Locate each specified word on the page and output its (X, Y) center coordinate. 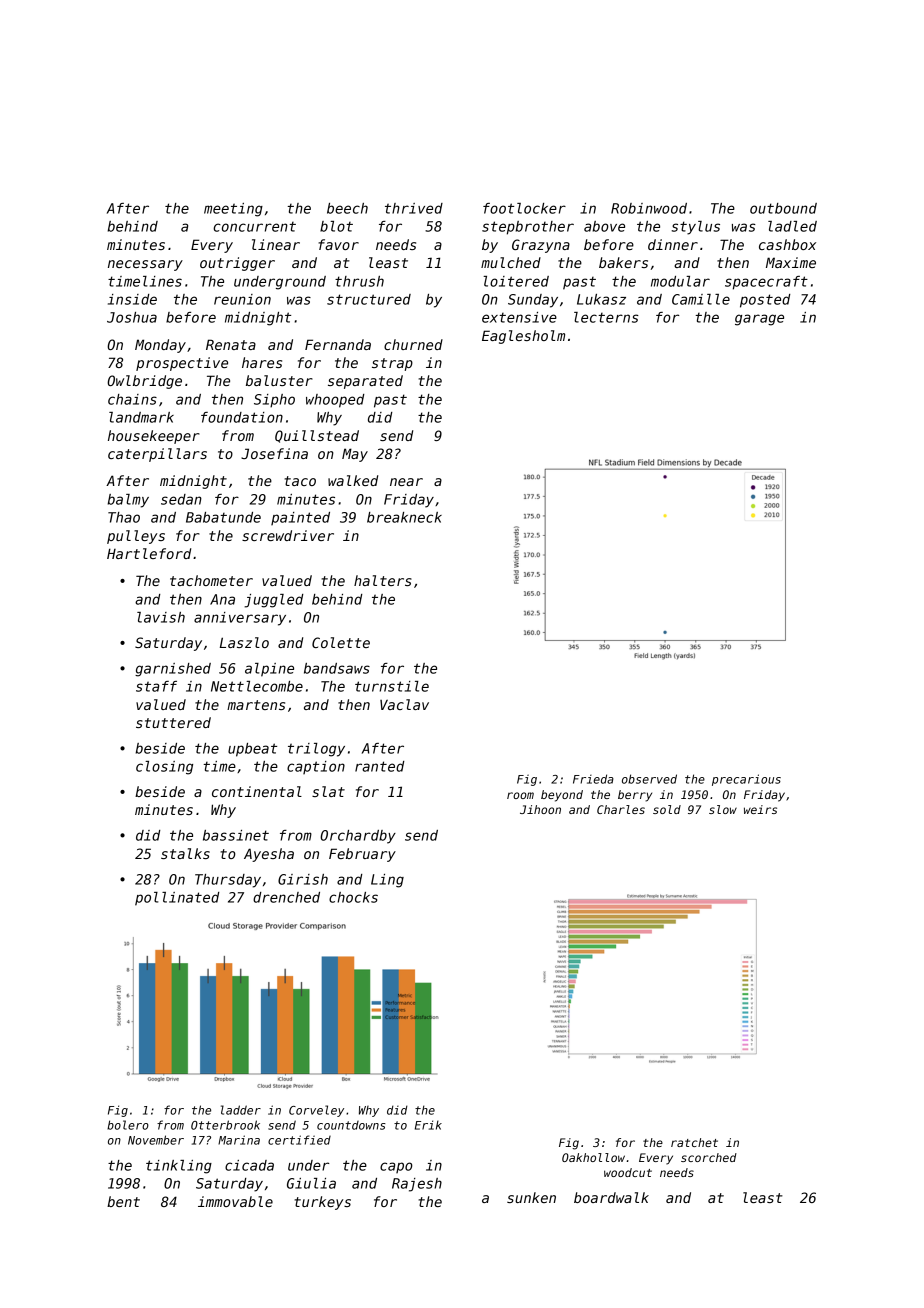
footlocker (524, 208)
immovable (235, 1201)
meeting (233, 210)
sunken (531, 1197)
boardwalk (611, 1197)
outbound (783, 208)
